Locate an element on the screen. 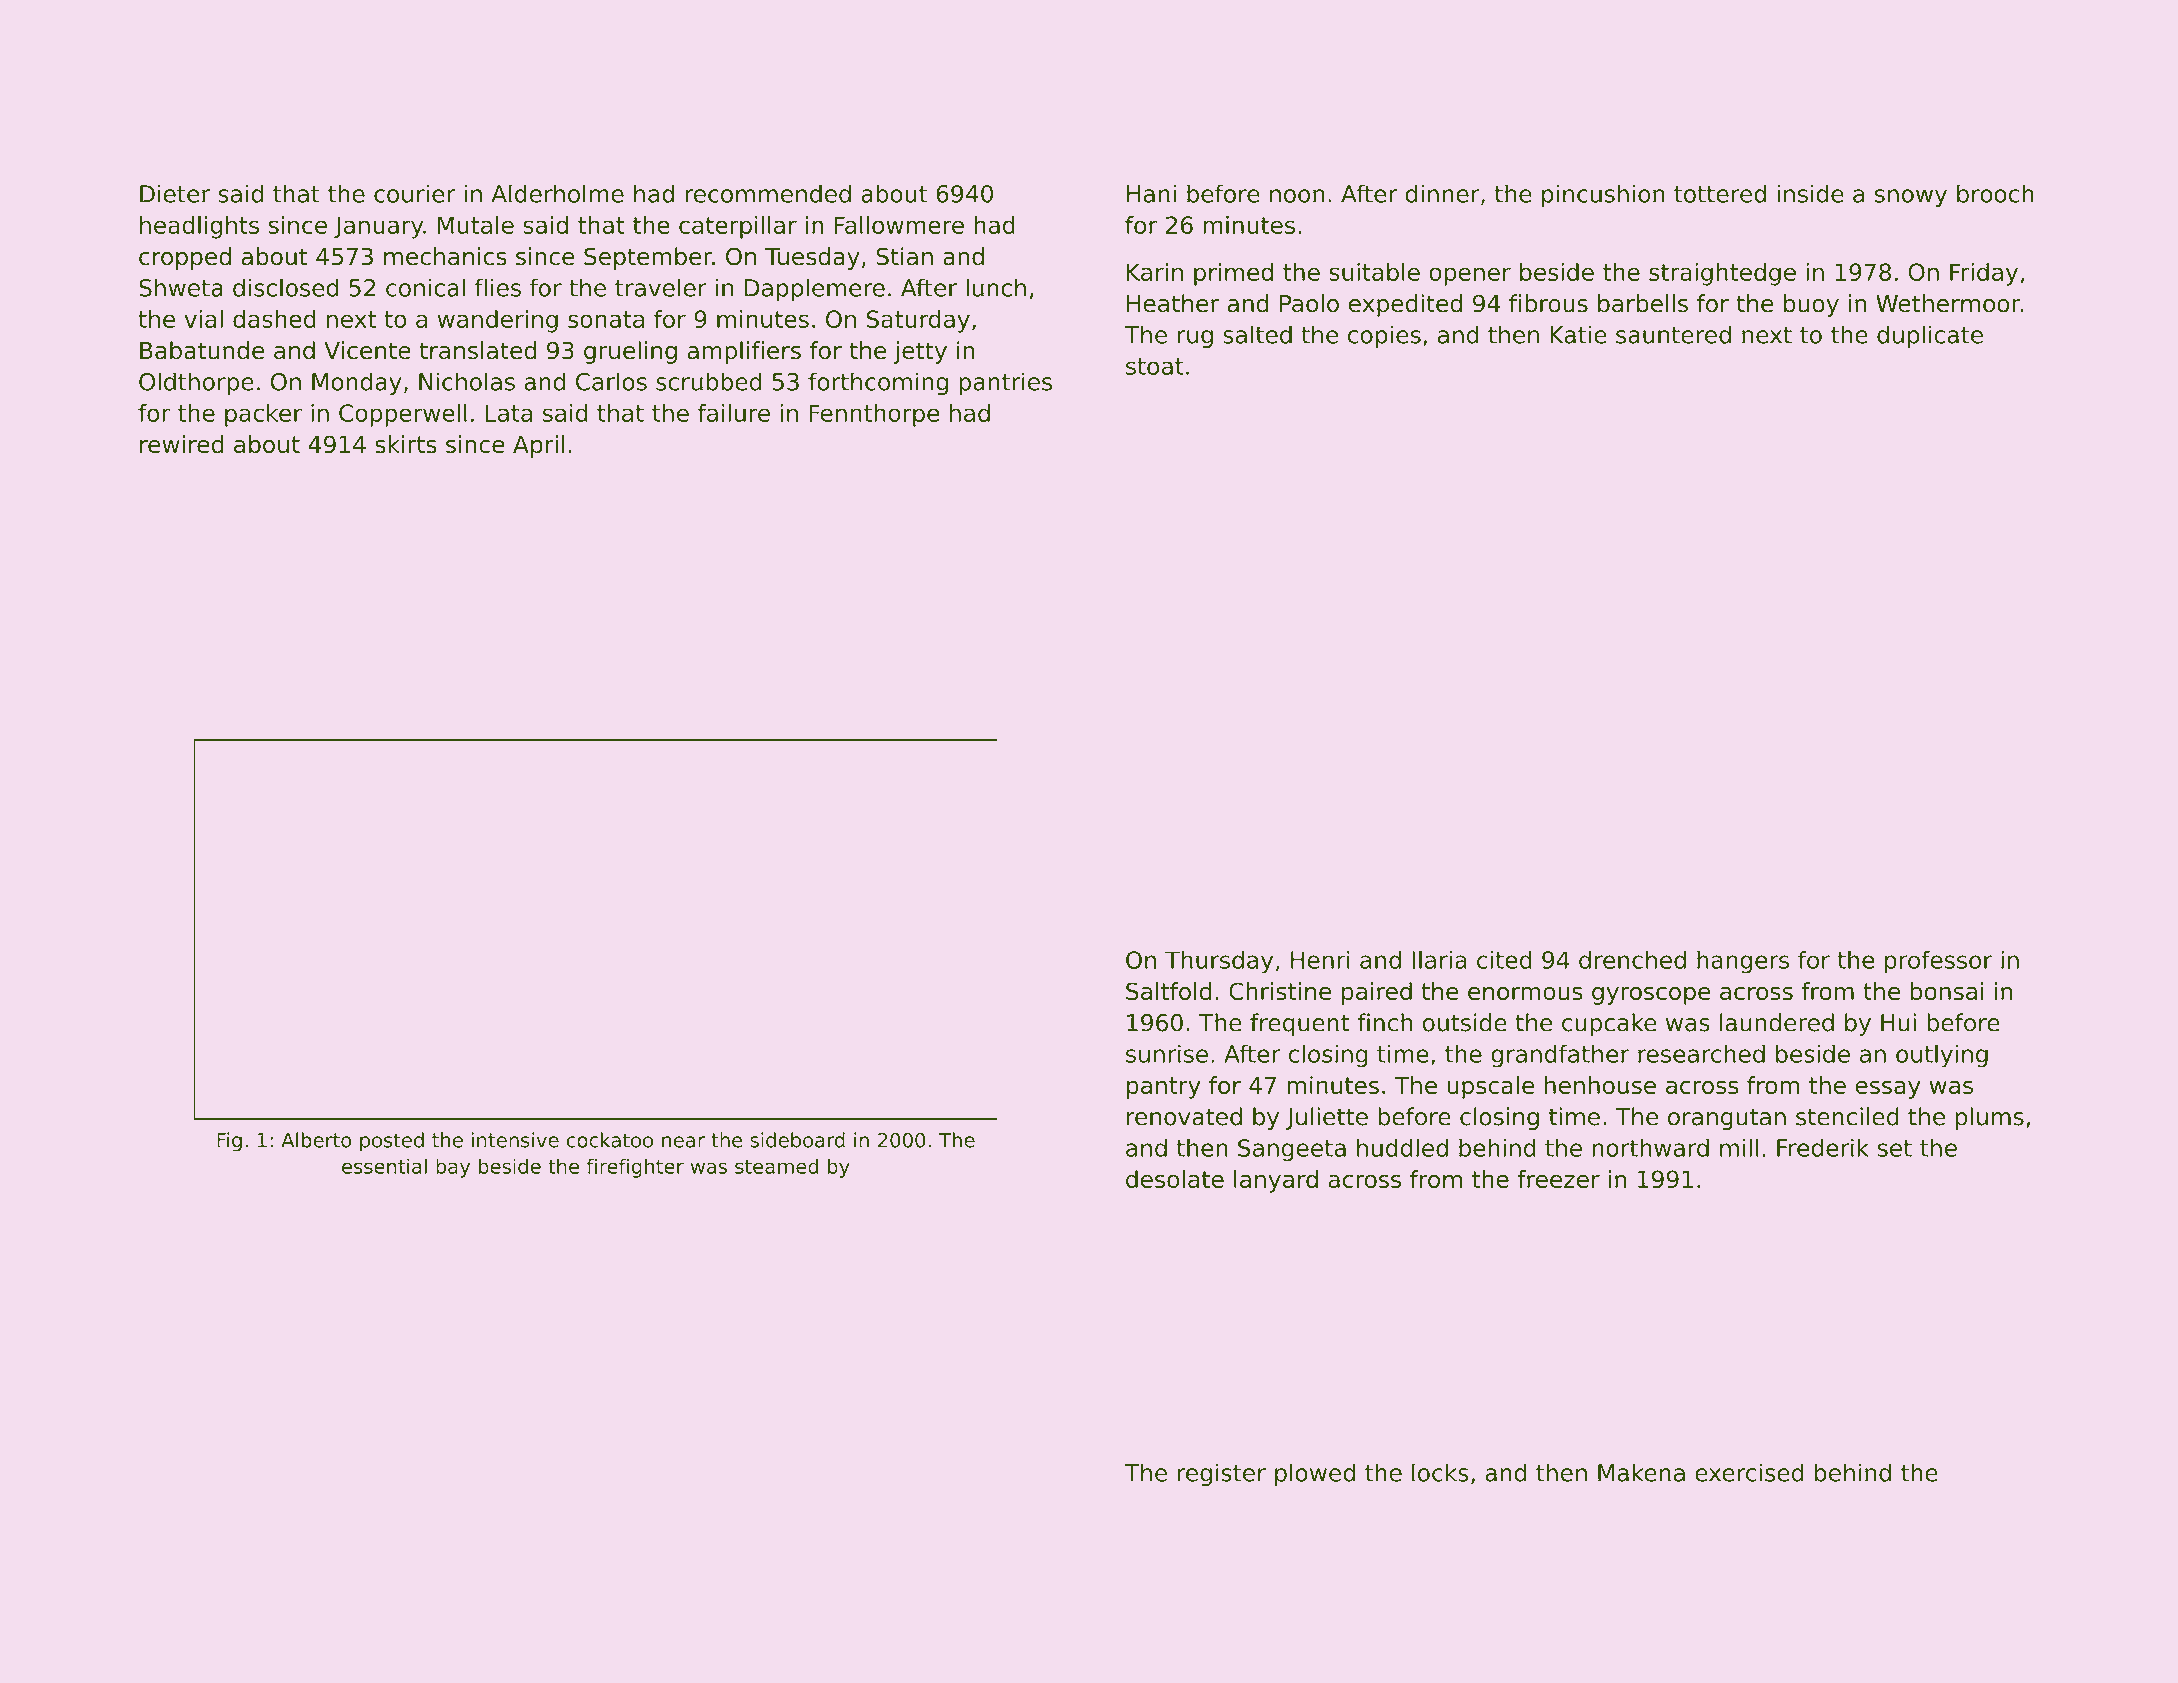 The width and height of the screenshot is (2178, 1683). skirts is located at coordinates (406, 444).
